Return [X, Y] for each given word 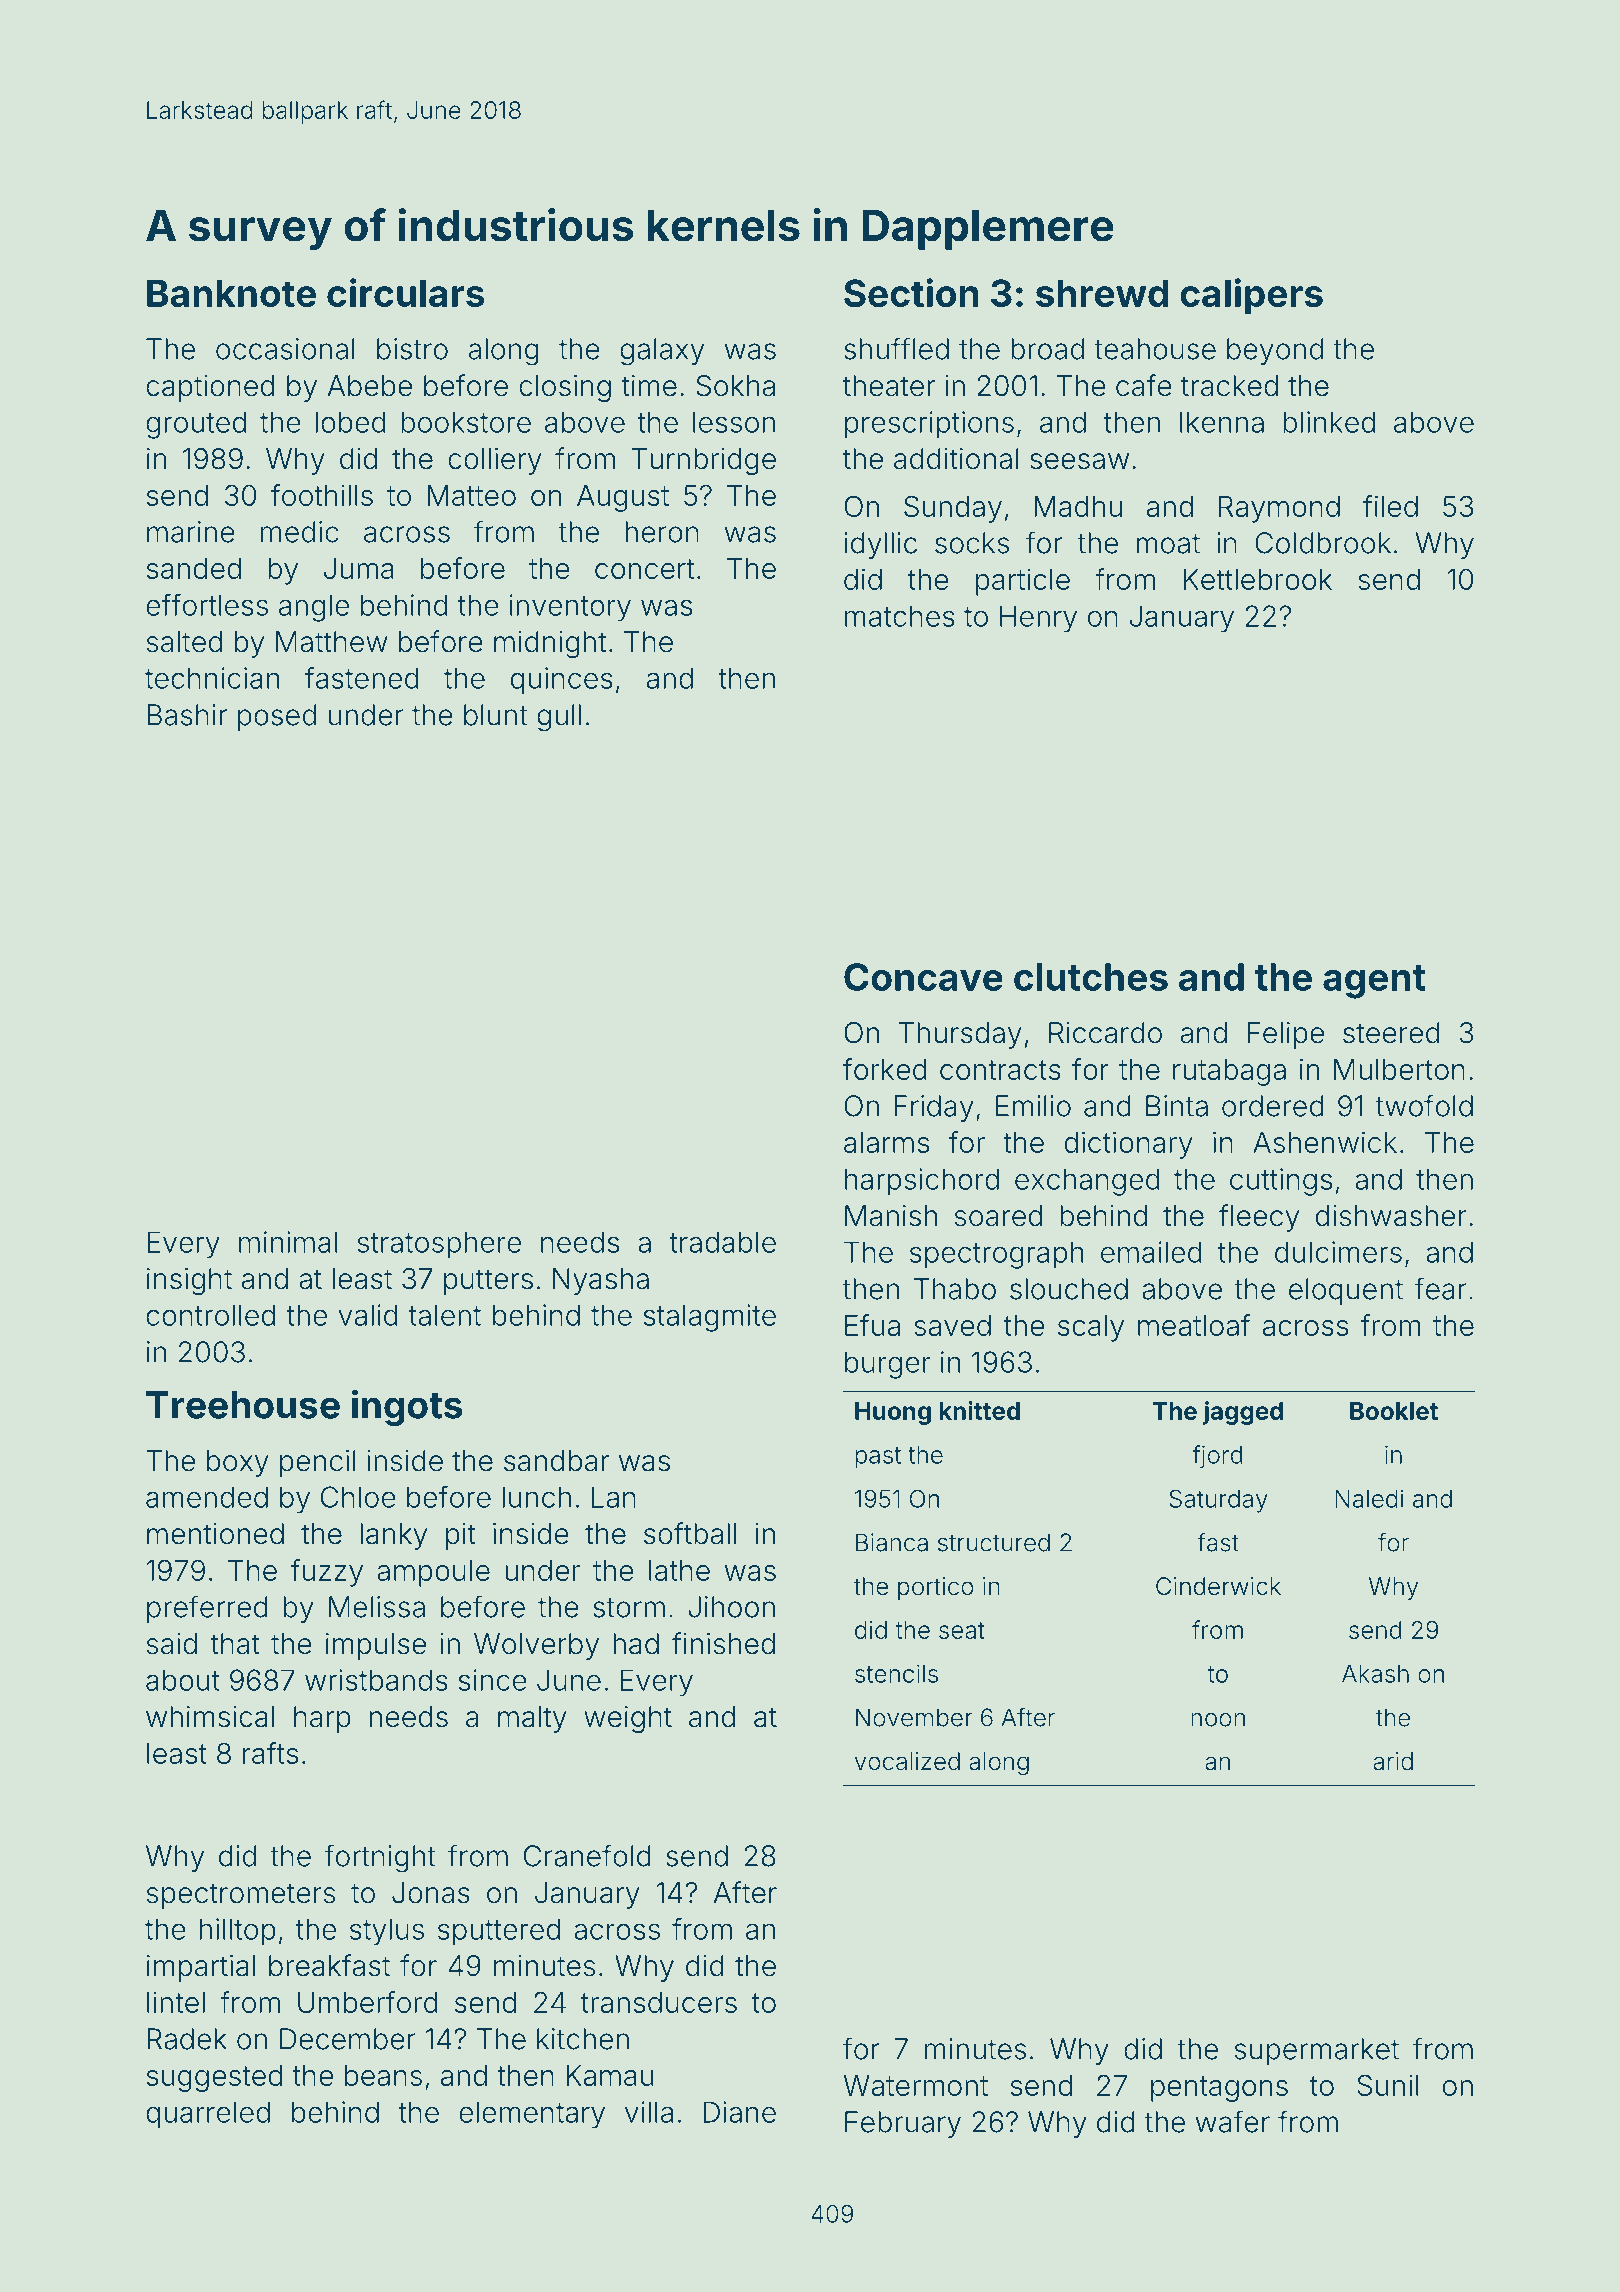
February [903, 2124]
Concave [923, 977]
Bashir [187, 715]
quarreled [208, 2115]
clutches [1091, 977]
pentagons [1219, 2089]
